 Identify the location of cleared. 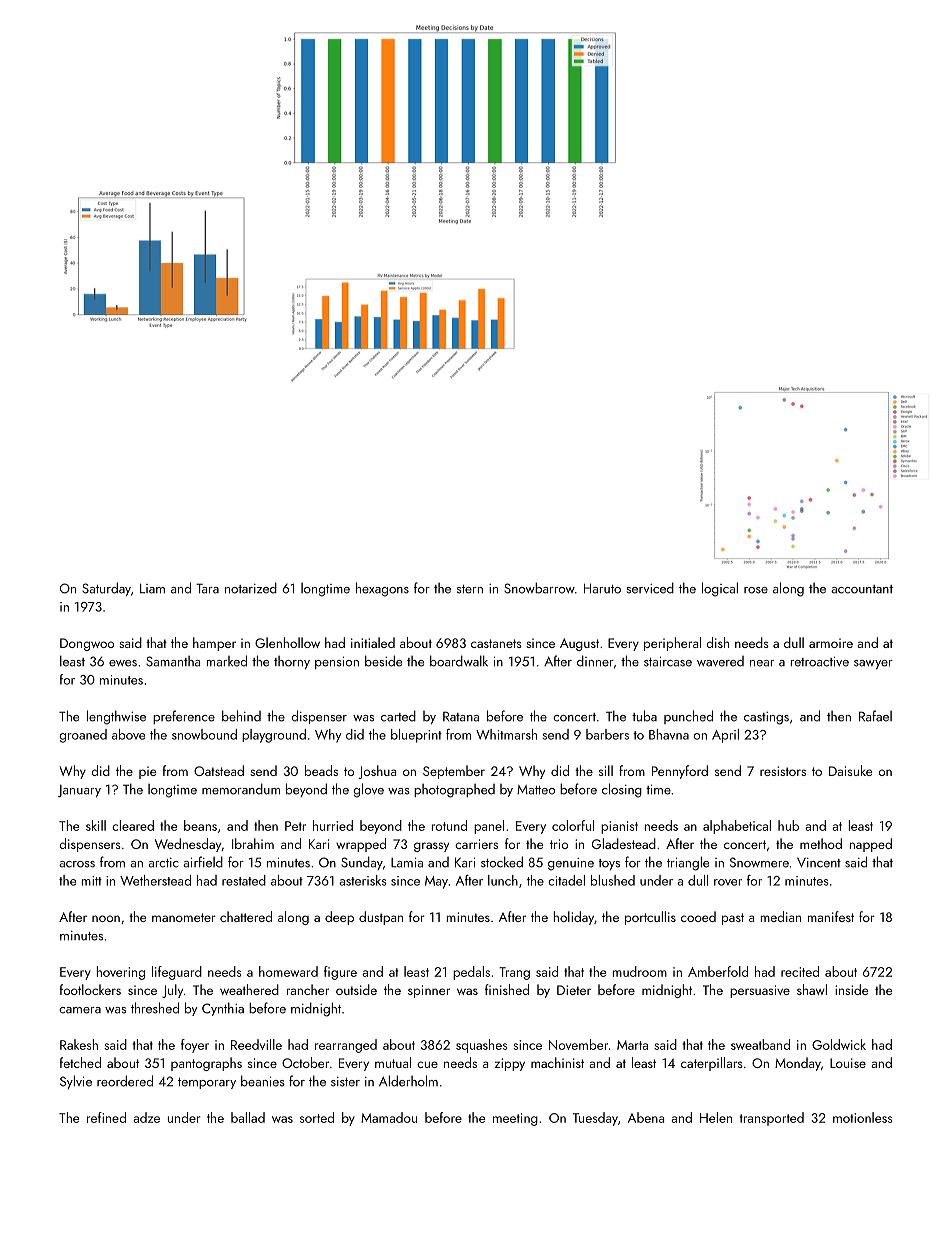
(133, 825).
